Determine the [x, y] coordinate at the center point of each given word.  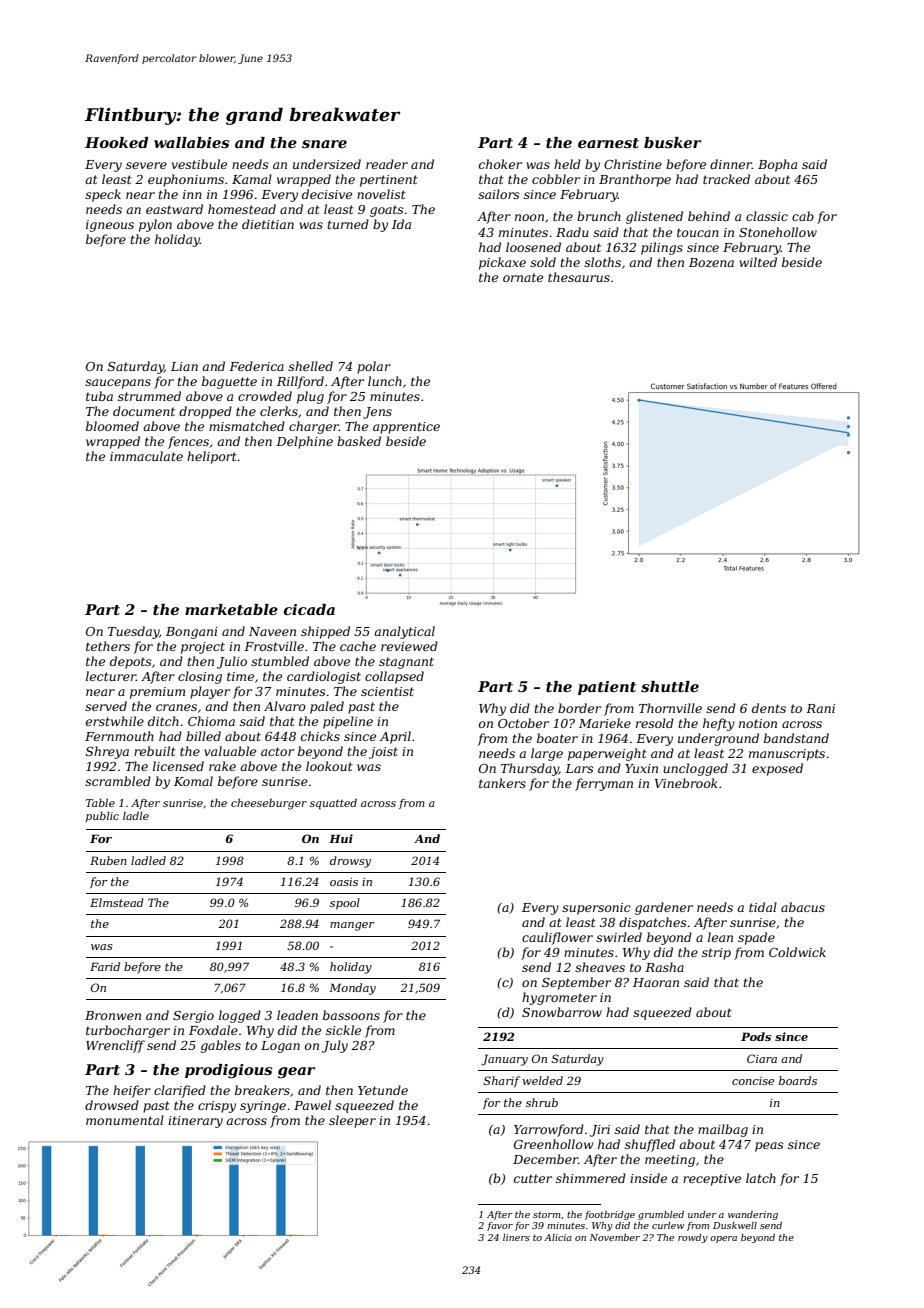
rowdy [693, 1238]
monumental [125, 1120]
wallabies [191, 142]
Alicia [558, 1237]
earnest [608, 143]
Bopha [777, 165]
